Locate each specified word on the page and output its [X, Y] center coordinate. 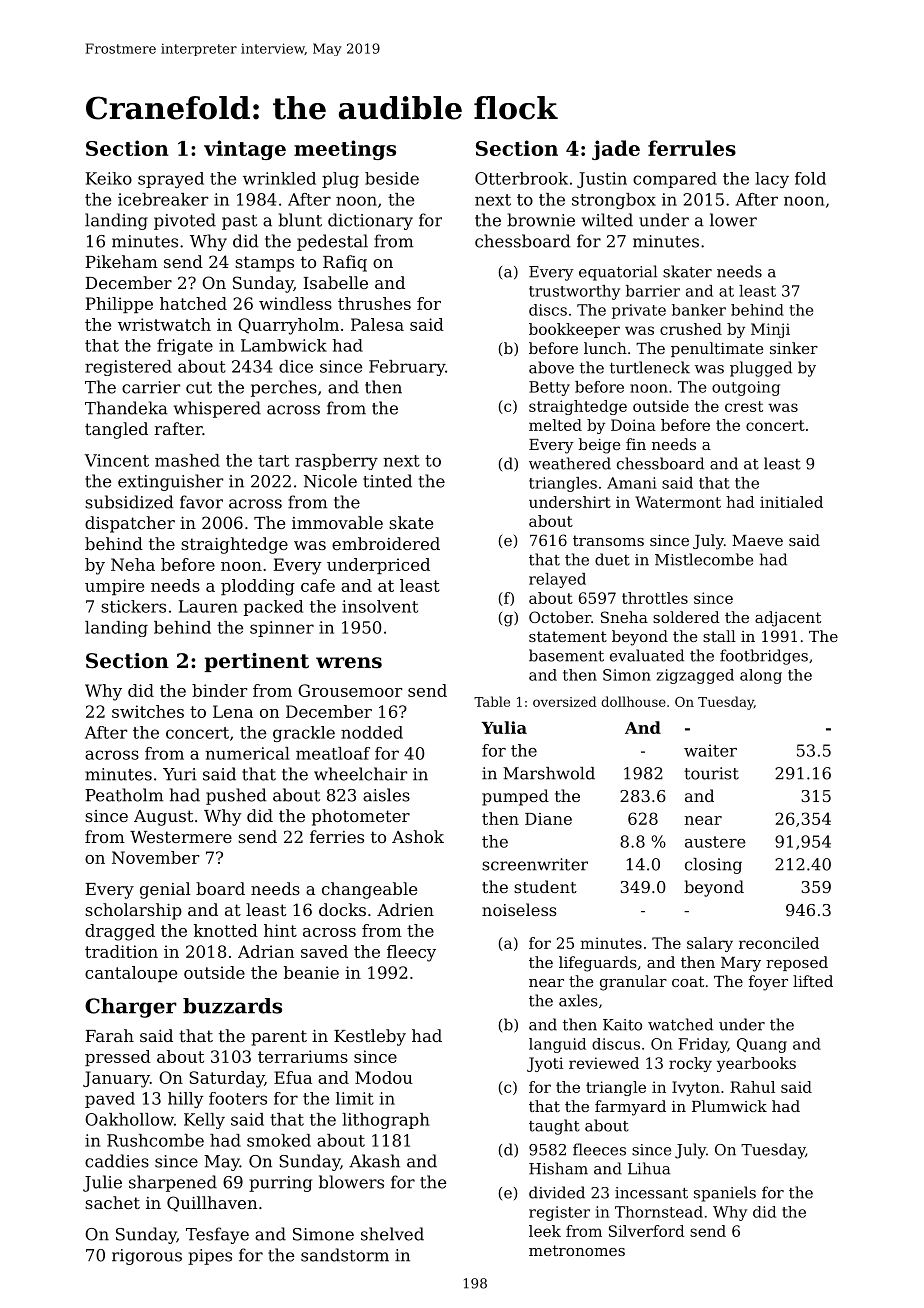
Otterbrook [521, 178]
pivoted [185, 221]
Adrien [405, 909]
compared [675, 180]
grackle [304, 734]
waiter [710, 750]
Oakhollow [129, 1119]
